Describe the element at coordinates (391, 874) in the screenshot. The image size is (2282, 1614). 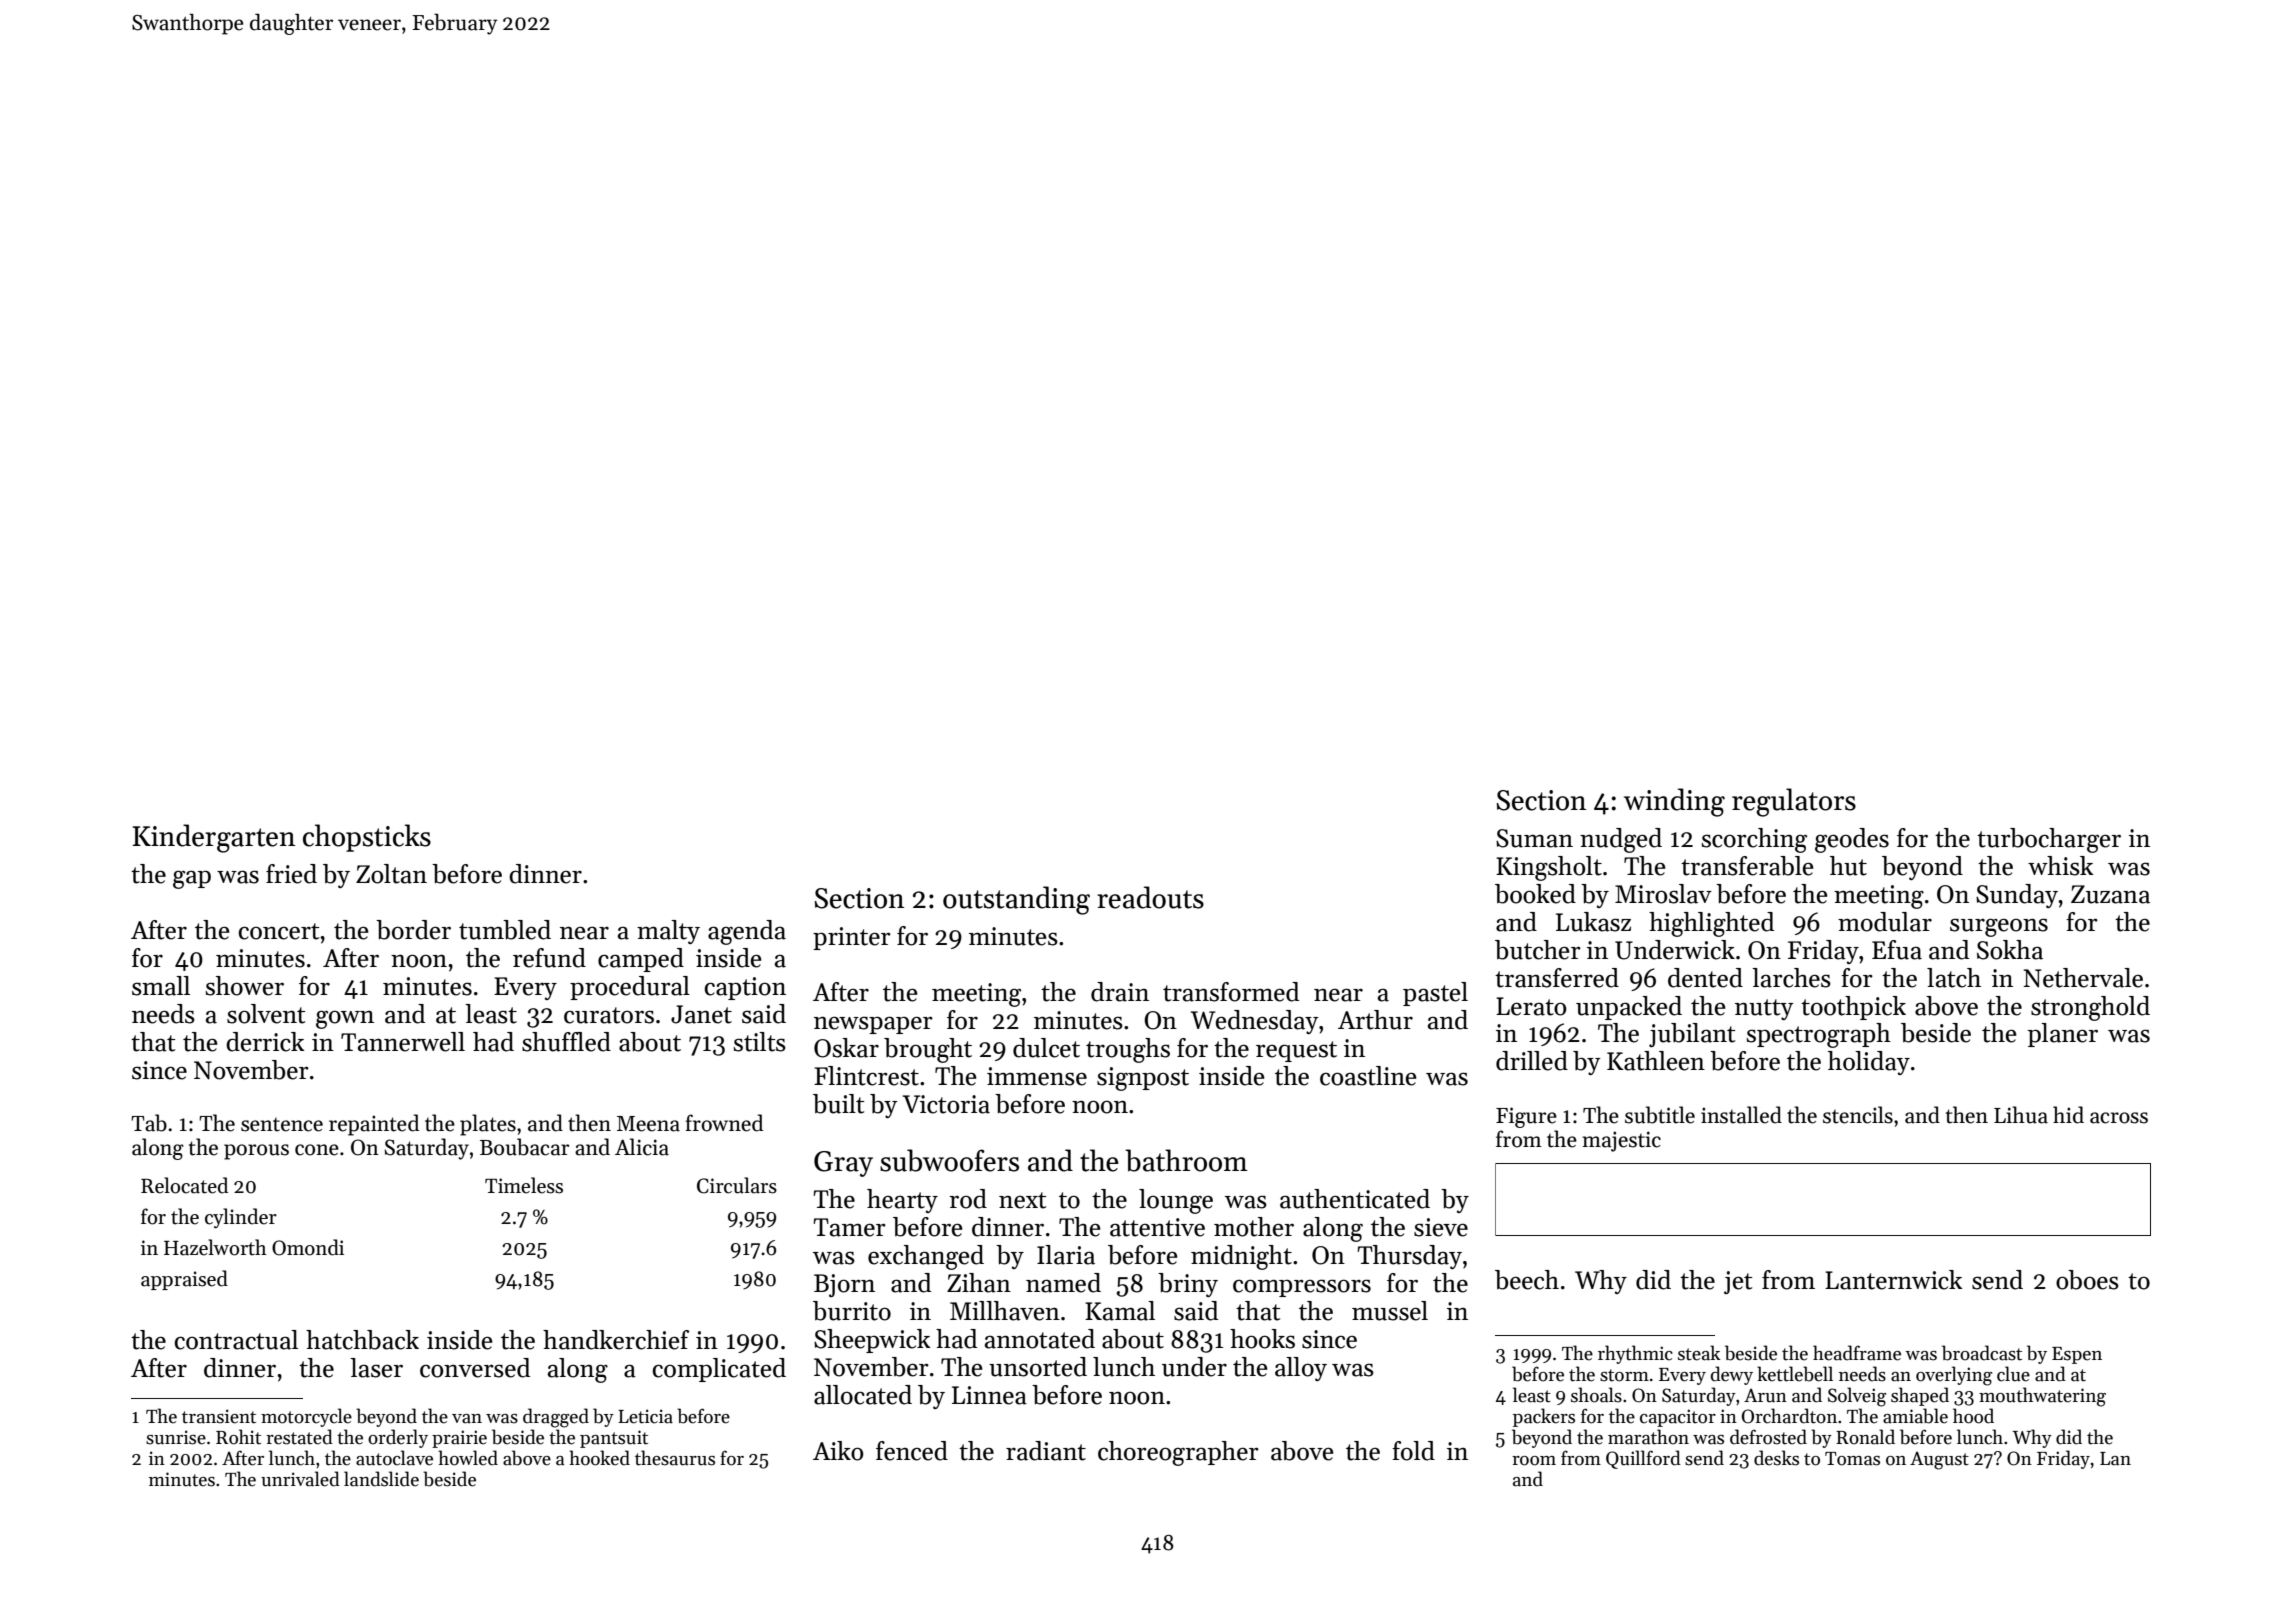
I see `Zoltan` at that location.
